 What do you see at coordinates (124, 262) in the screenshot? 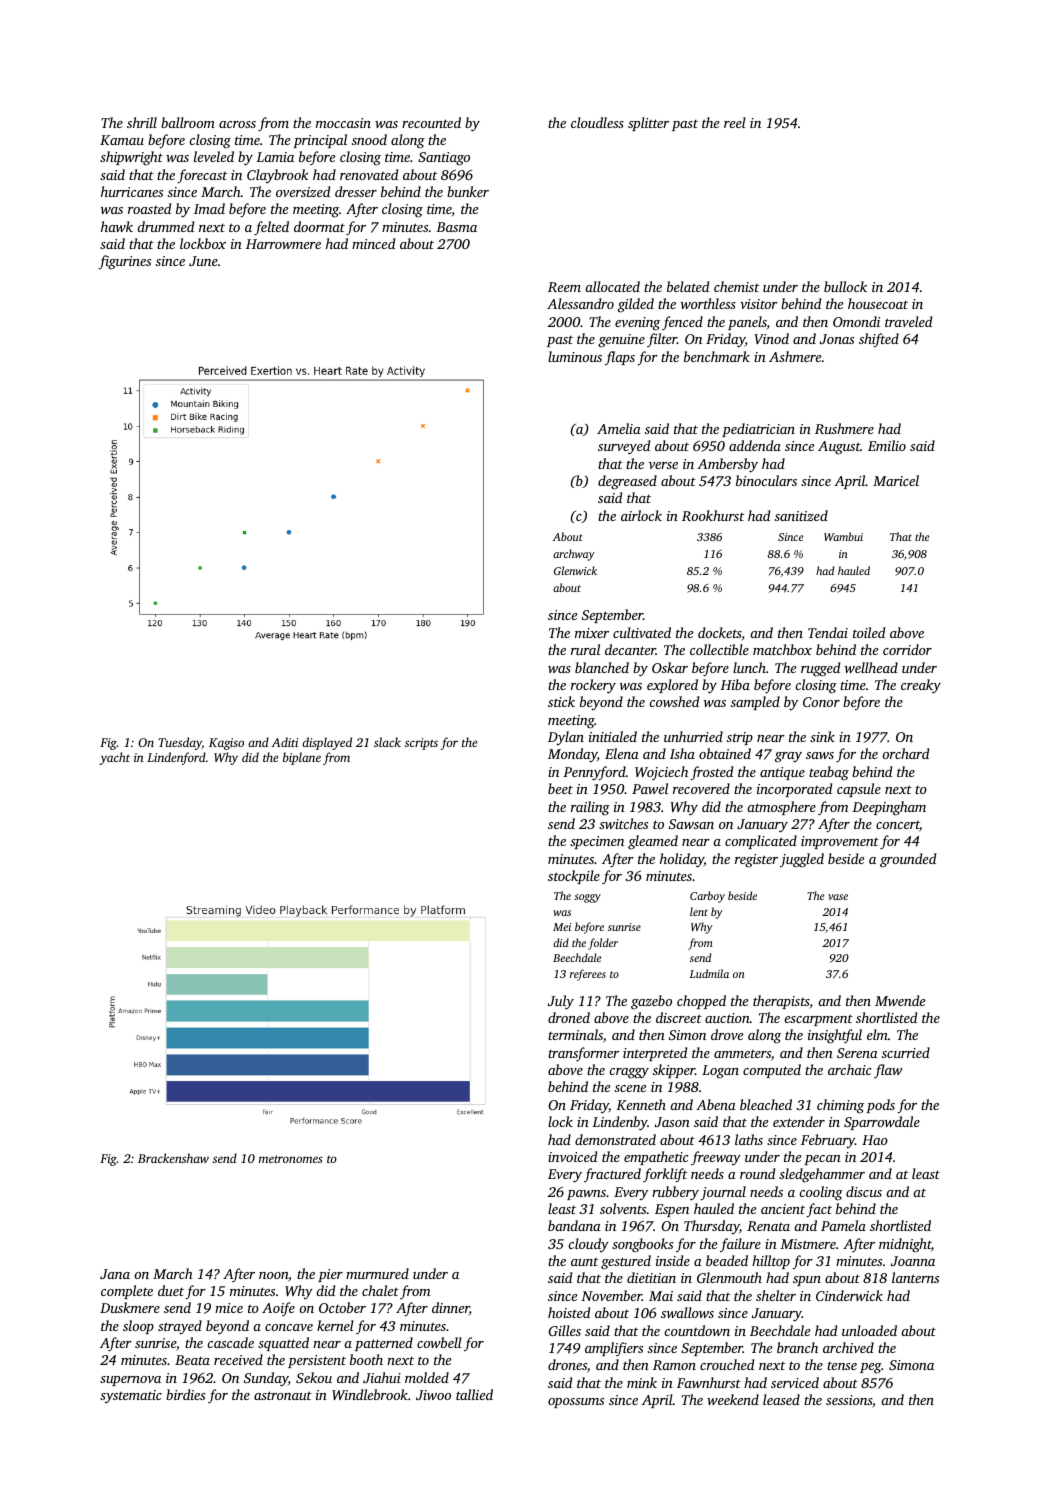
I see `figurines` at bounding box center [124, 262].
